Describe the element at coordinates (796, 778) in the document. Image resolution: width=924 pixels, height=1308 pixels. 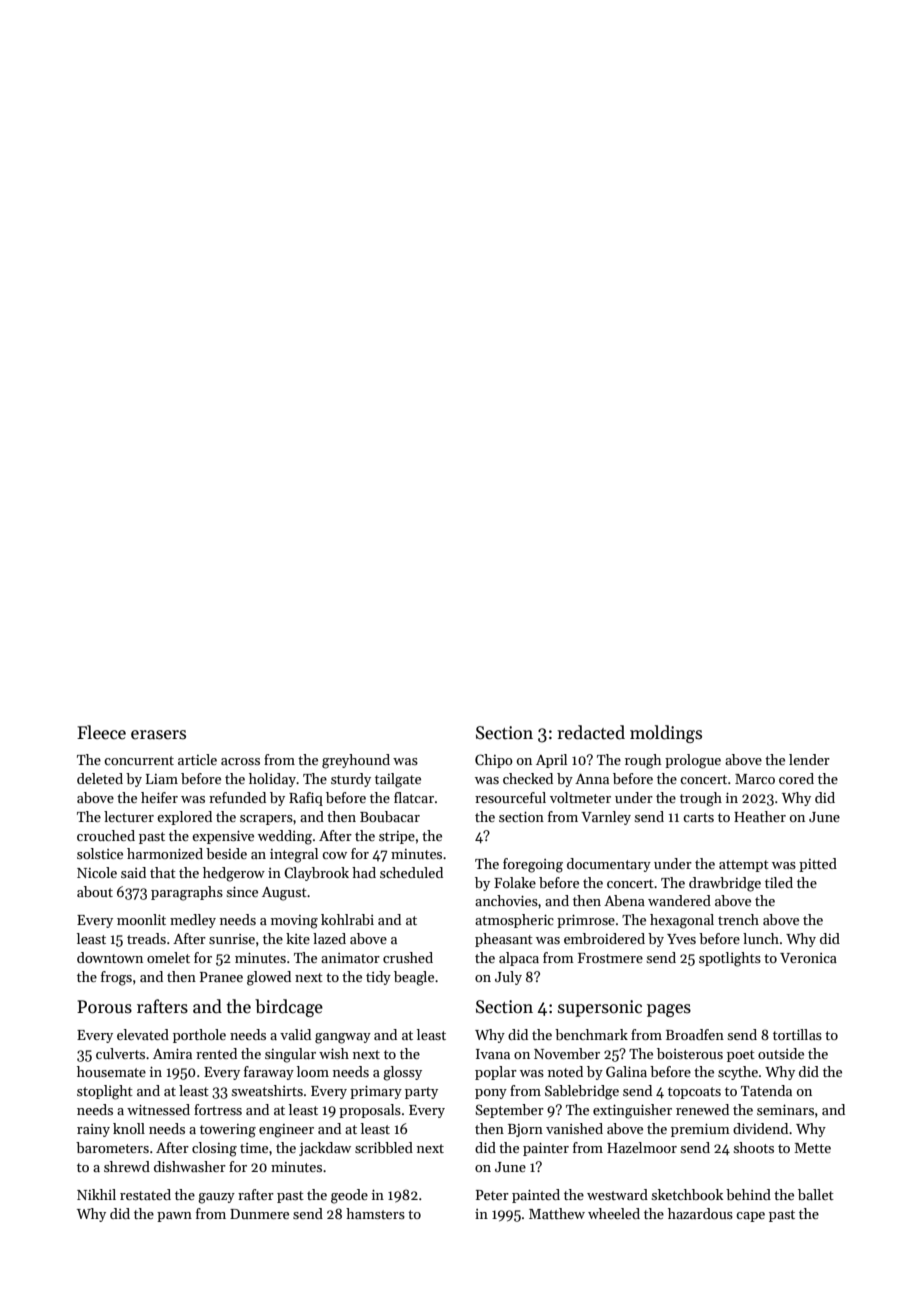
I see `cored` at that location.
